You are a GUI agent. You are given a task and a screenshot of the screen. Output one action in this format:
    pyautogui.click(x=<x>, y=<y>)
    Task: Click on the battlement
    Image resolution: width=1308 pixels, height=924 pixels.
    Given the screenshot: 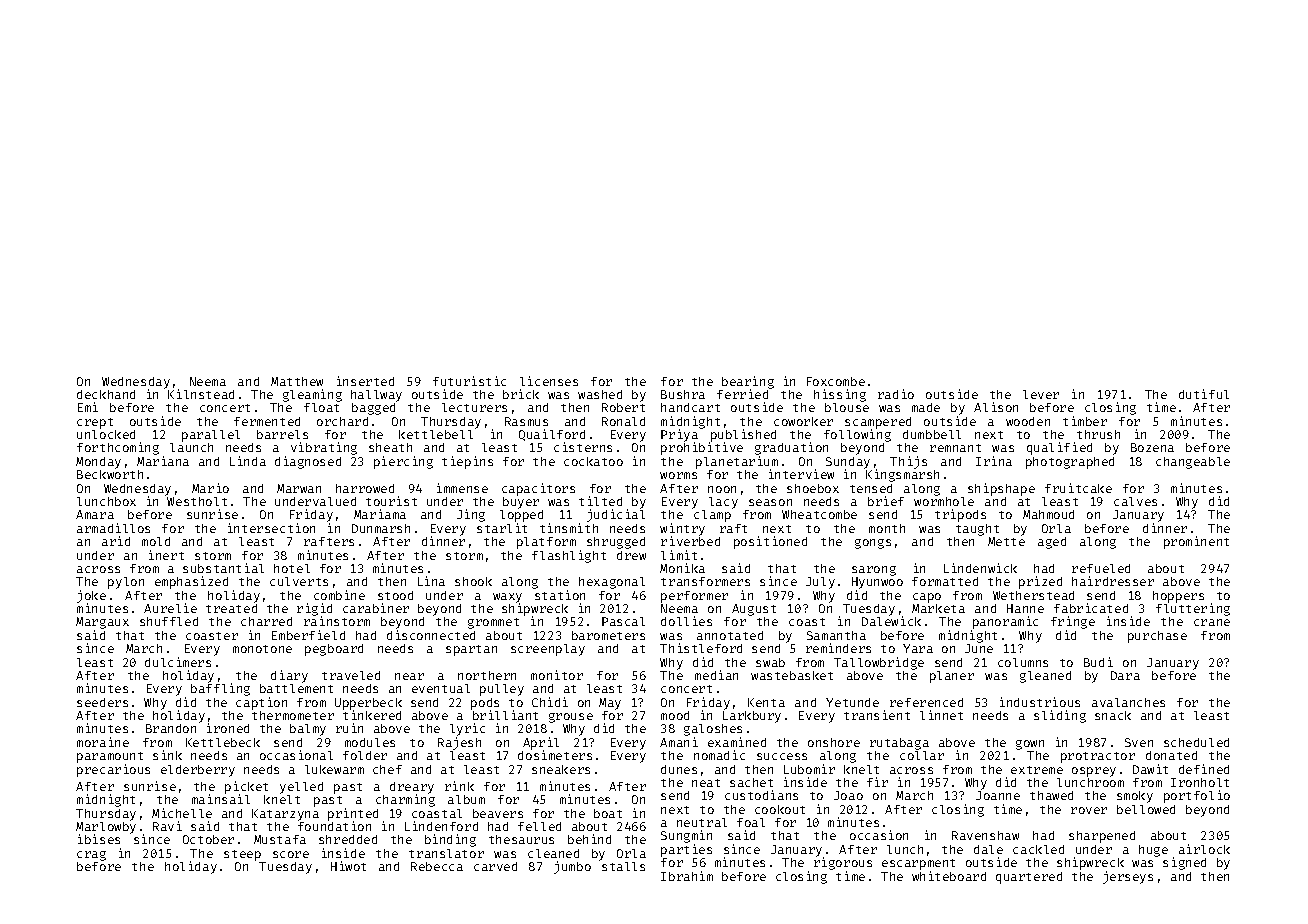 What is the action you would take?
    pyautogui.click(x=296, y=688)
